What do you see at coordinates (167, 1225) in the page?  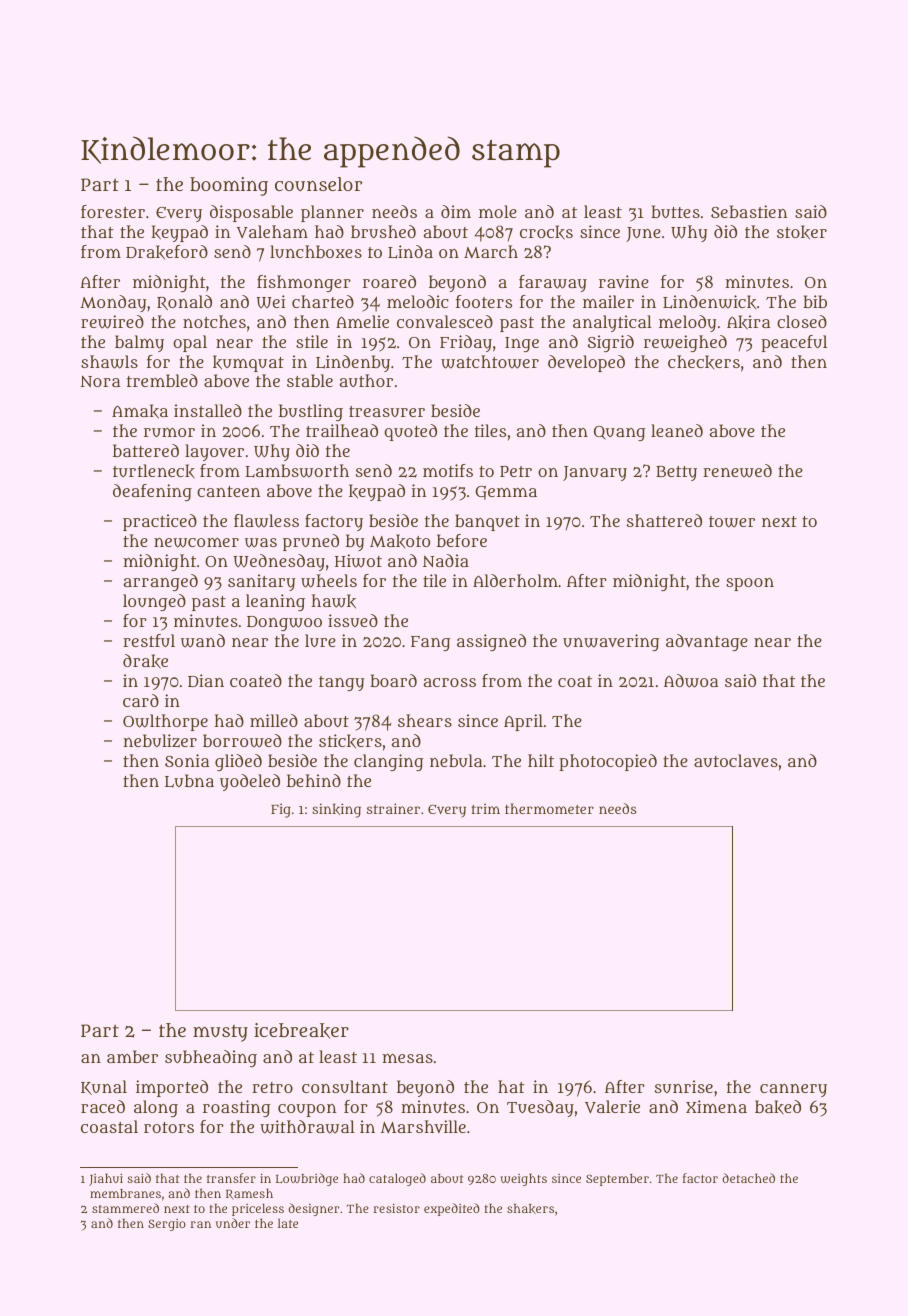 I see `Sergio` at bounding box center [167, 1225].
